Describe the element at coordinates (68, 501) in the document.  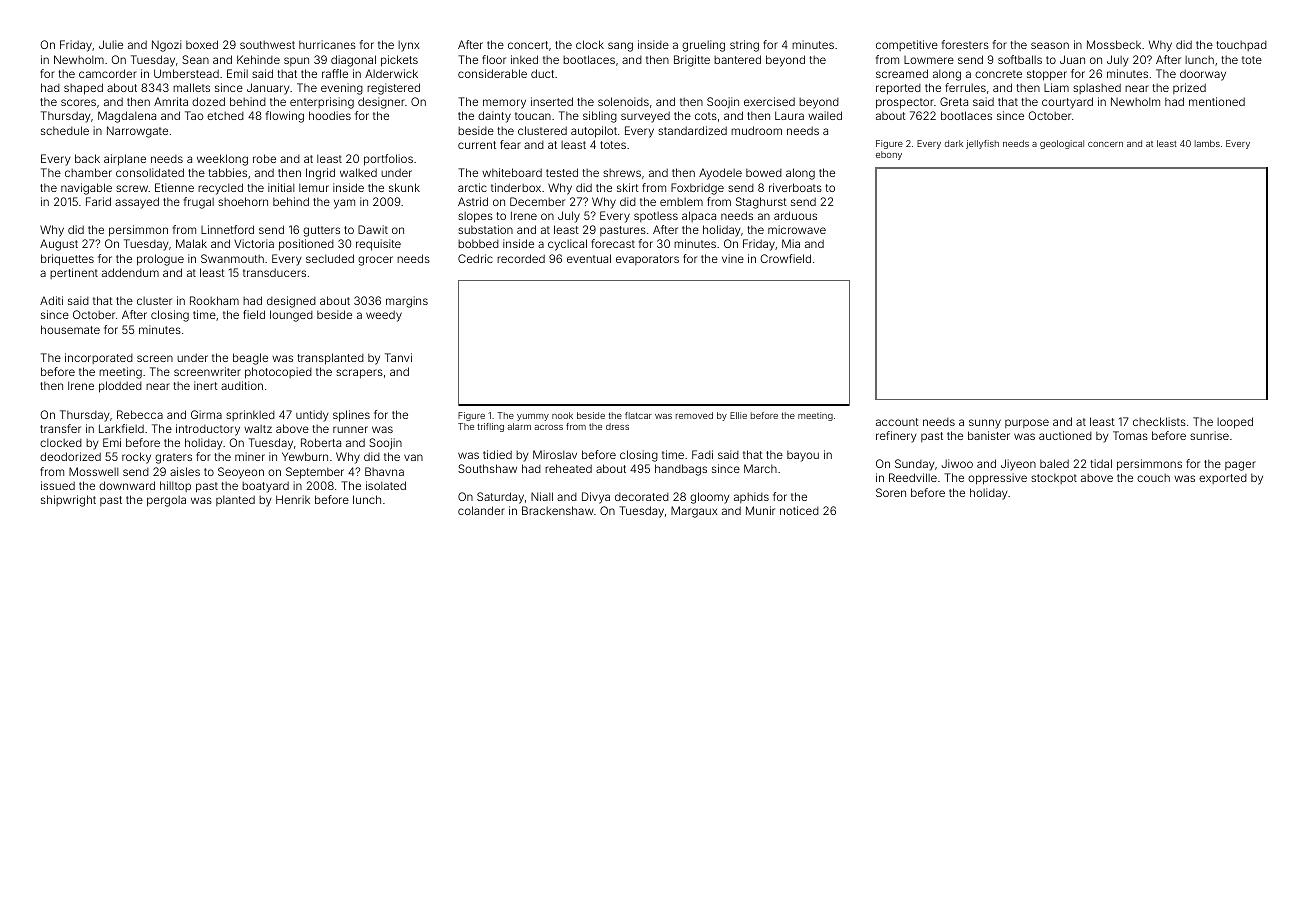
I see `shipwright` at that location.
